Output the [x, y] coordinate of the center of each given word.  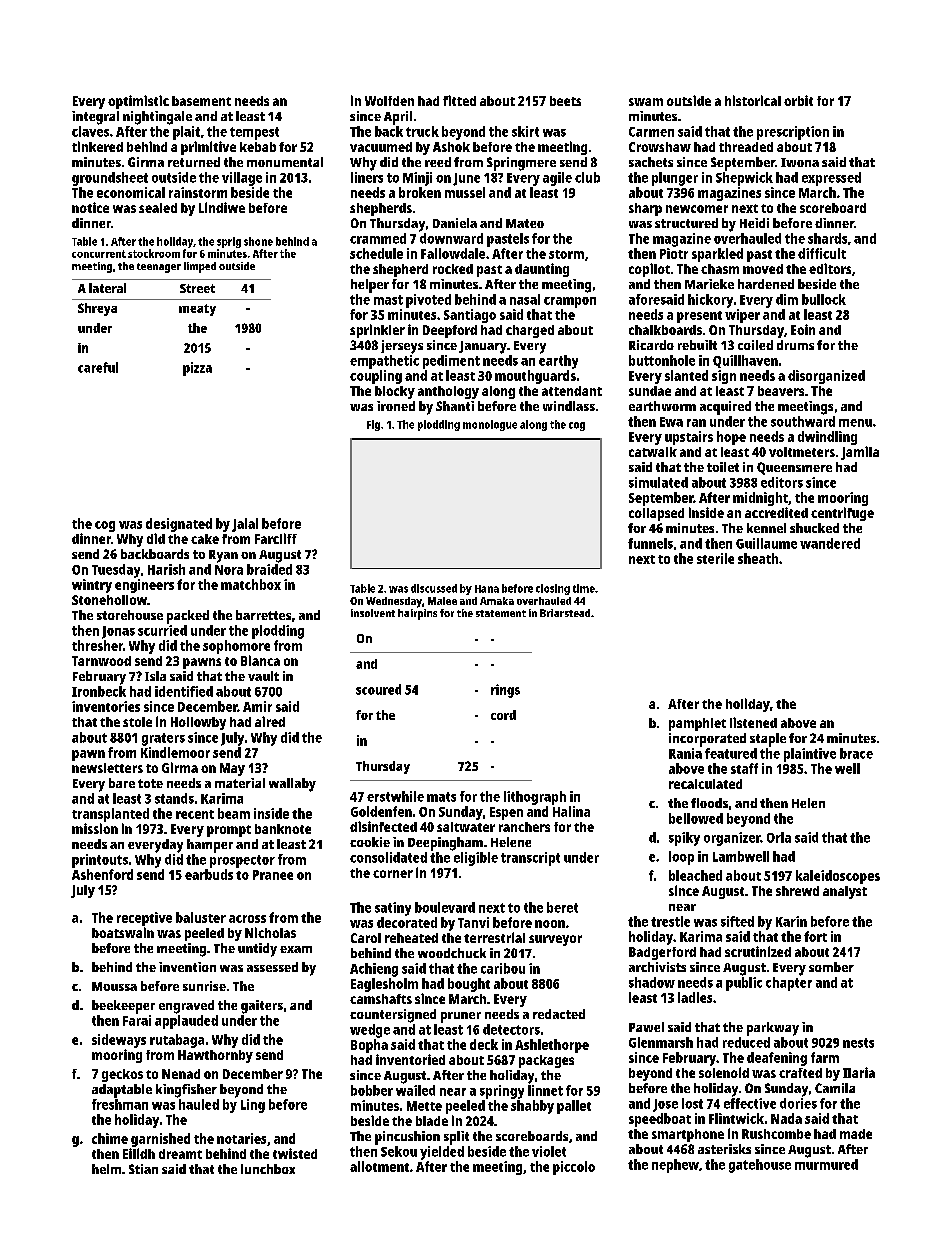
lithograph [535, 798]
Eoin [803, 329]
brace [856, 753]
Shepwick [744, 179]
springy [502, 1092]
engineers [144, 586]
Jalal [245, 525]
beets [565, 101]
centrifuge [842, 514]
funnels [650, 543]
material [240, 783]
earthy [558, 362]
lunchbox [268, 1169]
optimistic [138, 102]
